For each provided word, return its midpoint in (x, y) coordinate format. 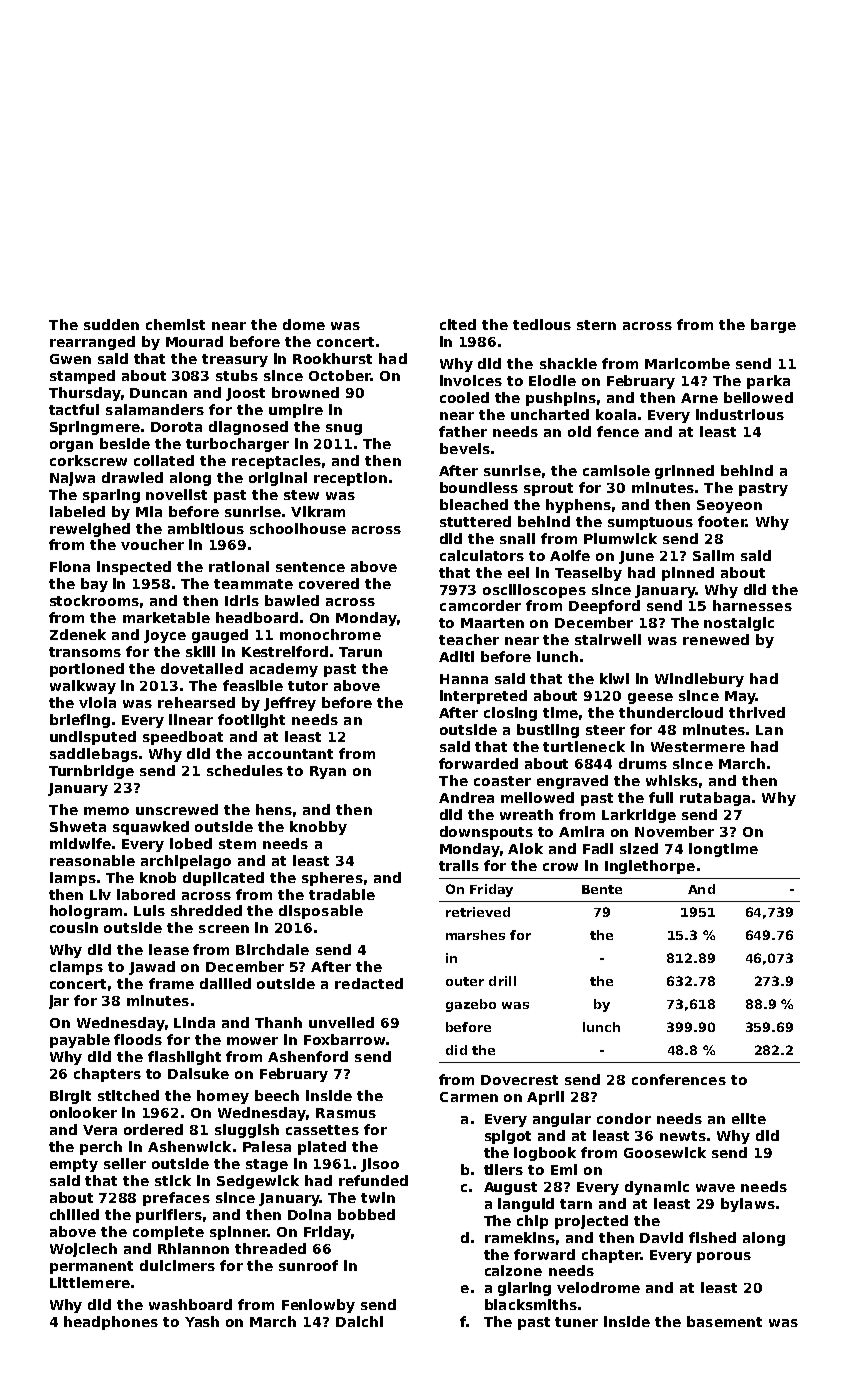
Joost (245, 394)
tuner (576, 1322)
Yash (202, 1321)
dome (304, 324)
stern (596, 325)
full (661, 797)
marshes (475, 935)
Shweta (78, 826)
